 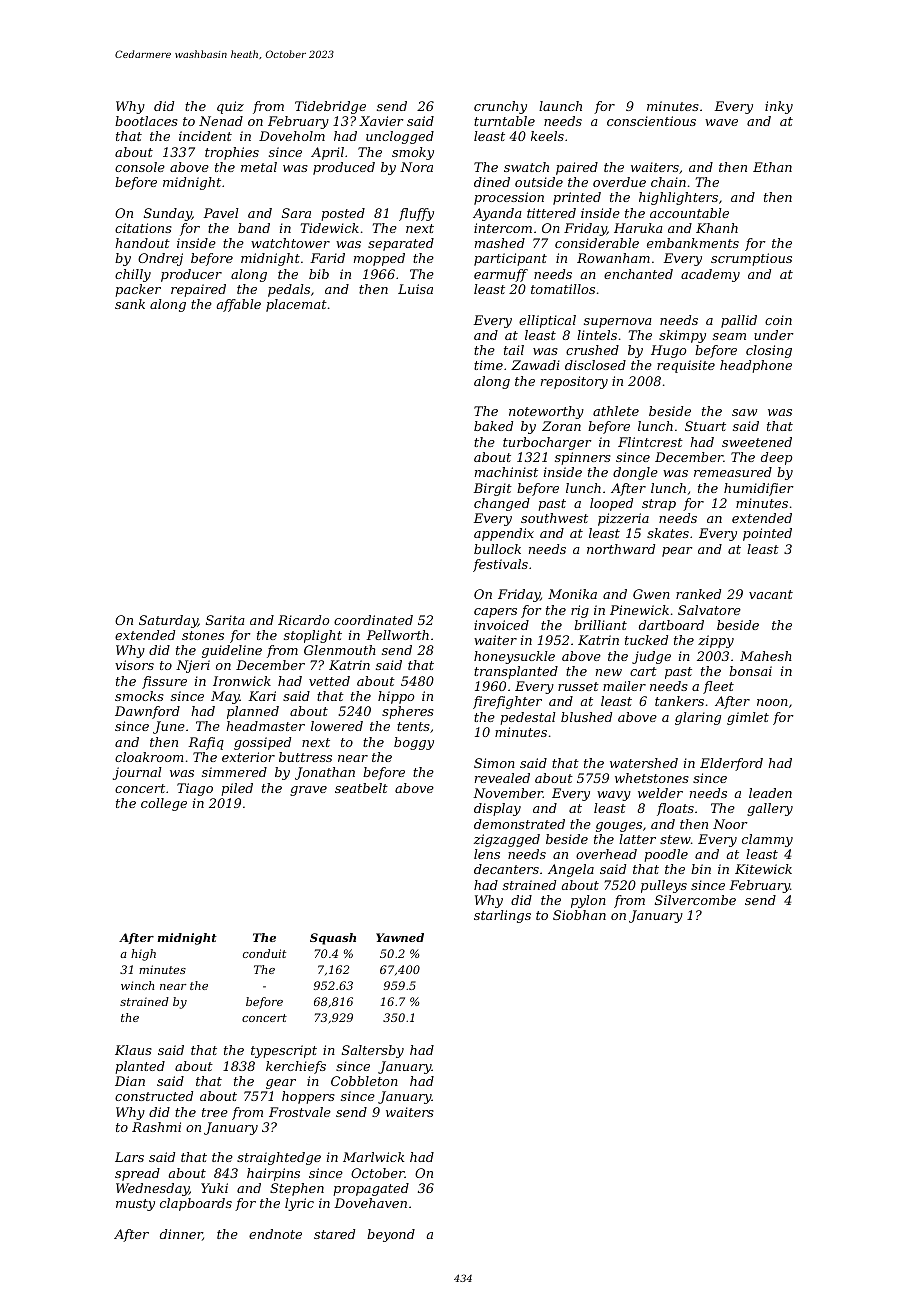 I want to click on piled, so click(x=237, y=789).
